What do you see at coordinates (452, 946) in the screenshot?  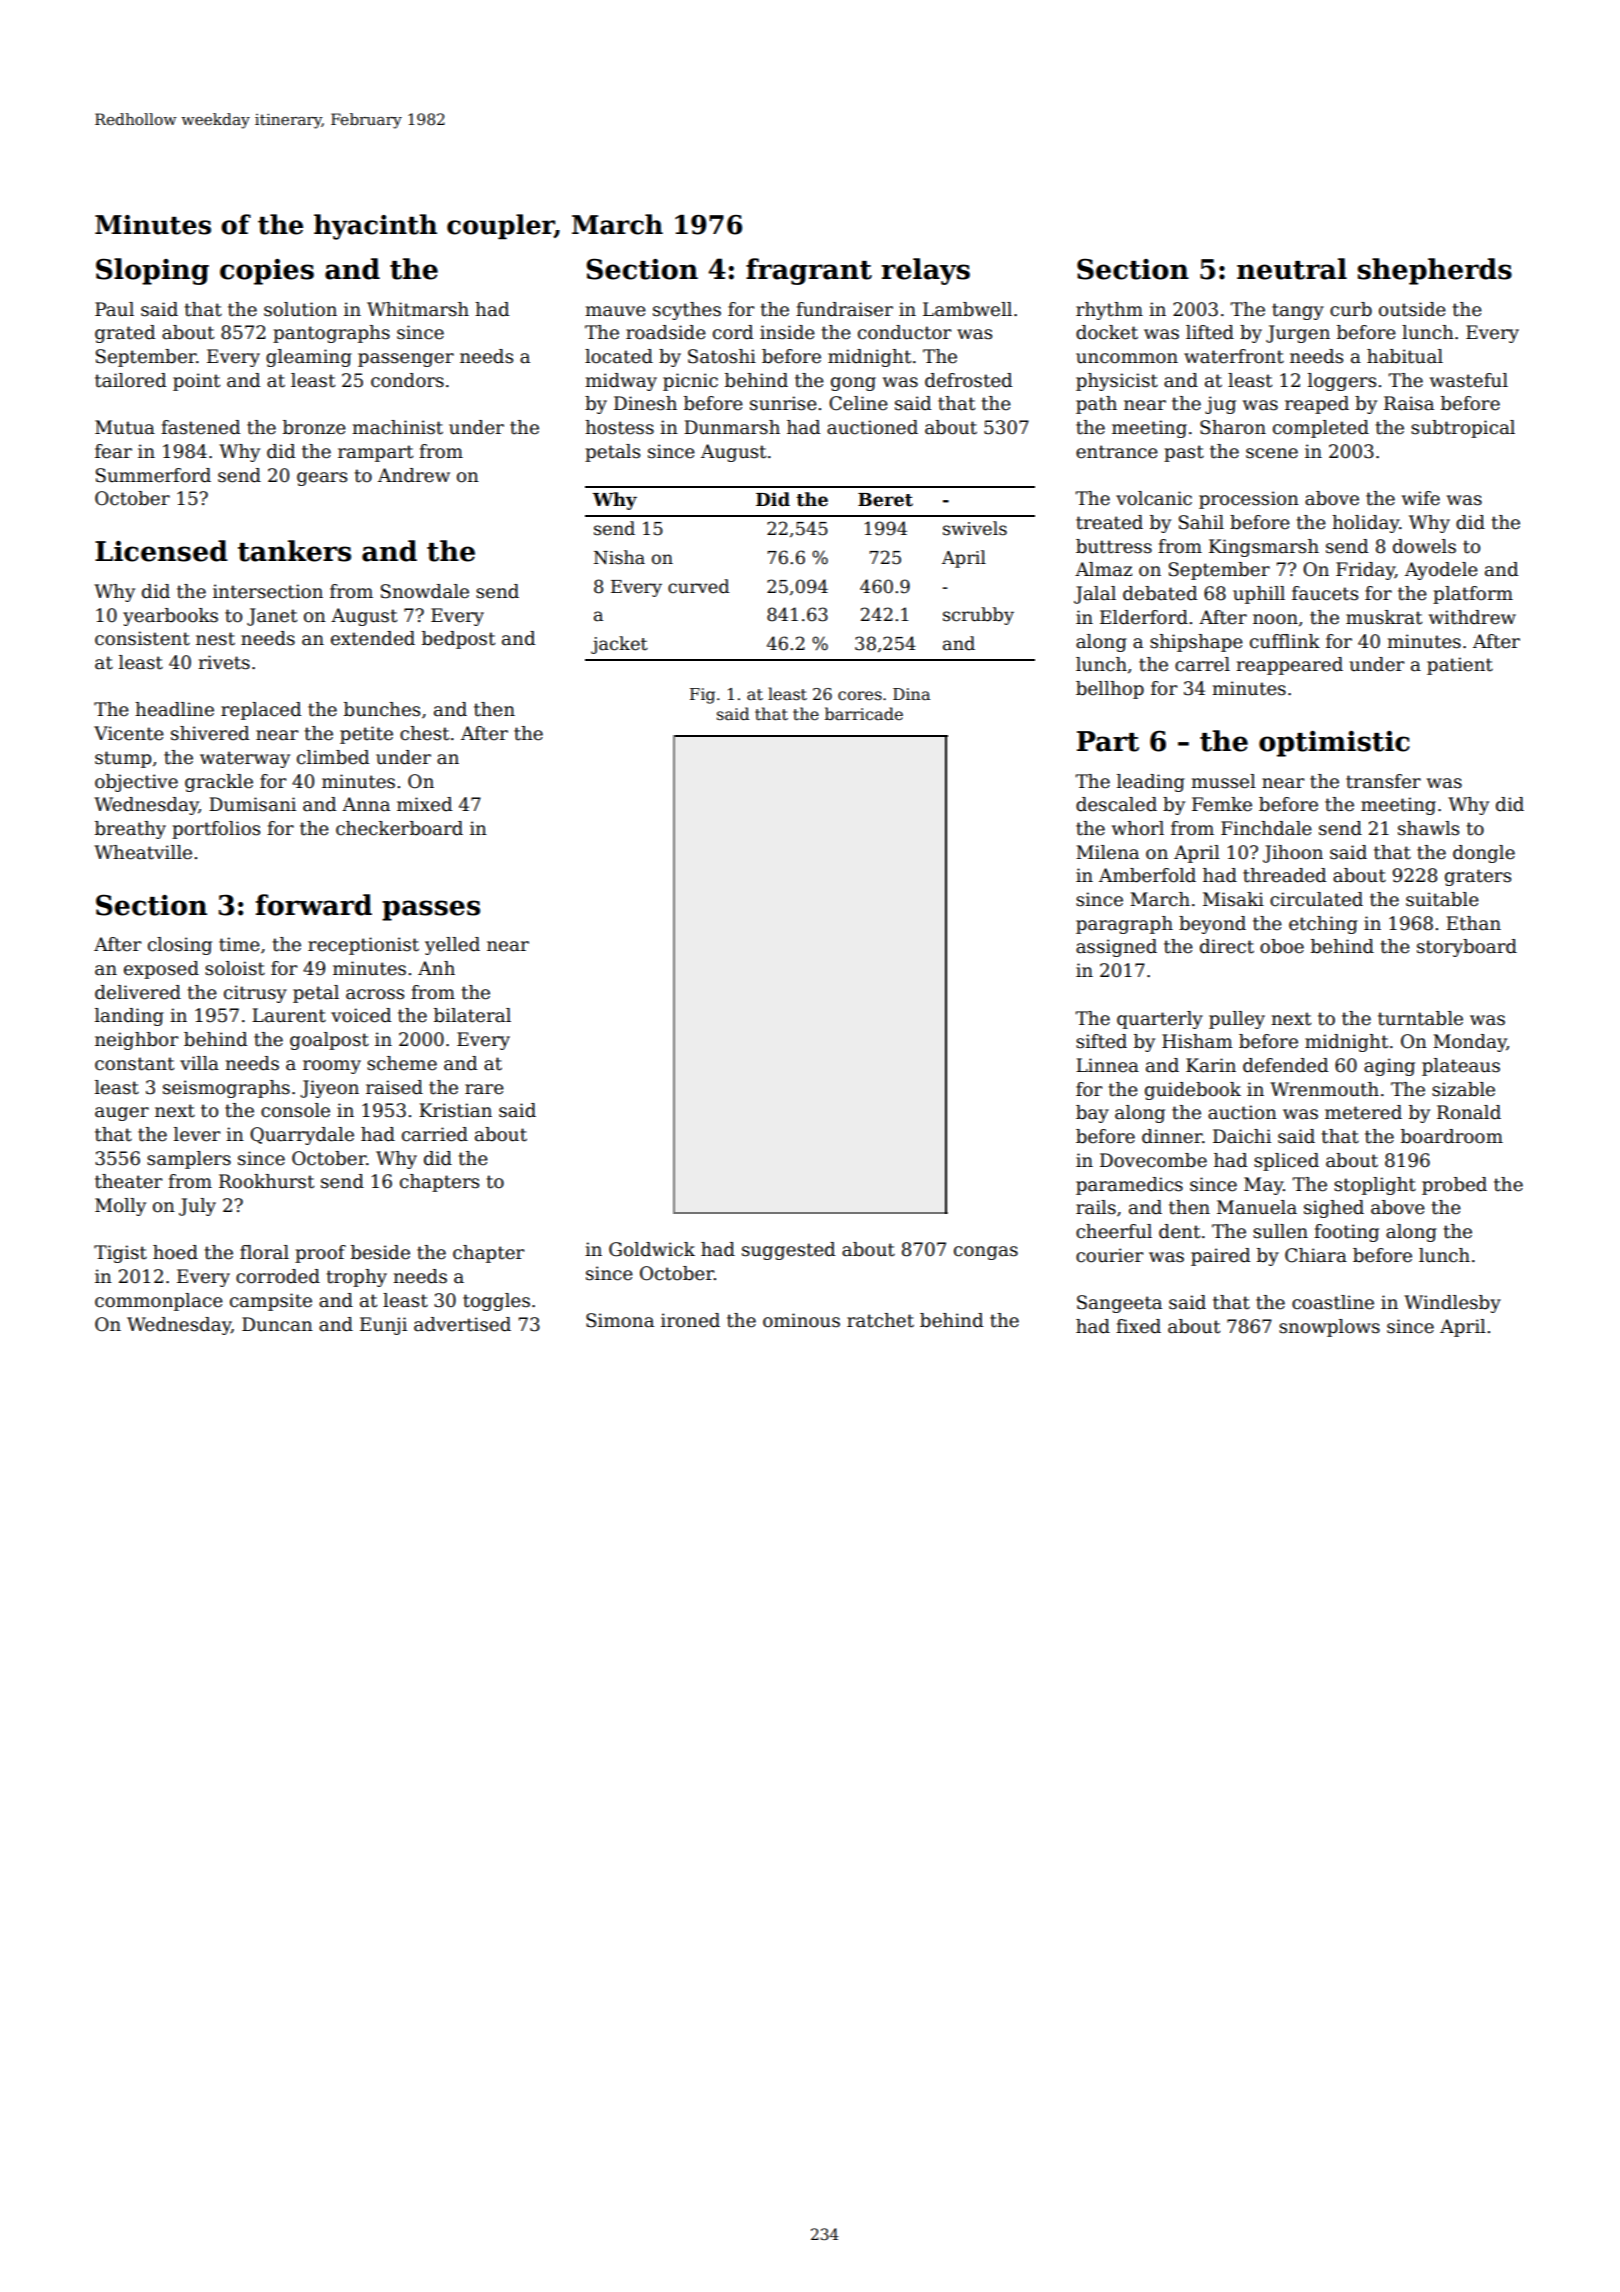 I see `yelled` at bounding box center [452, 946].
